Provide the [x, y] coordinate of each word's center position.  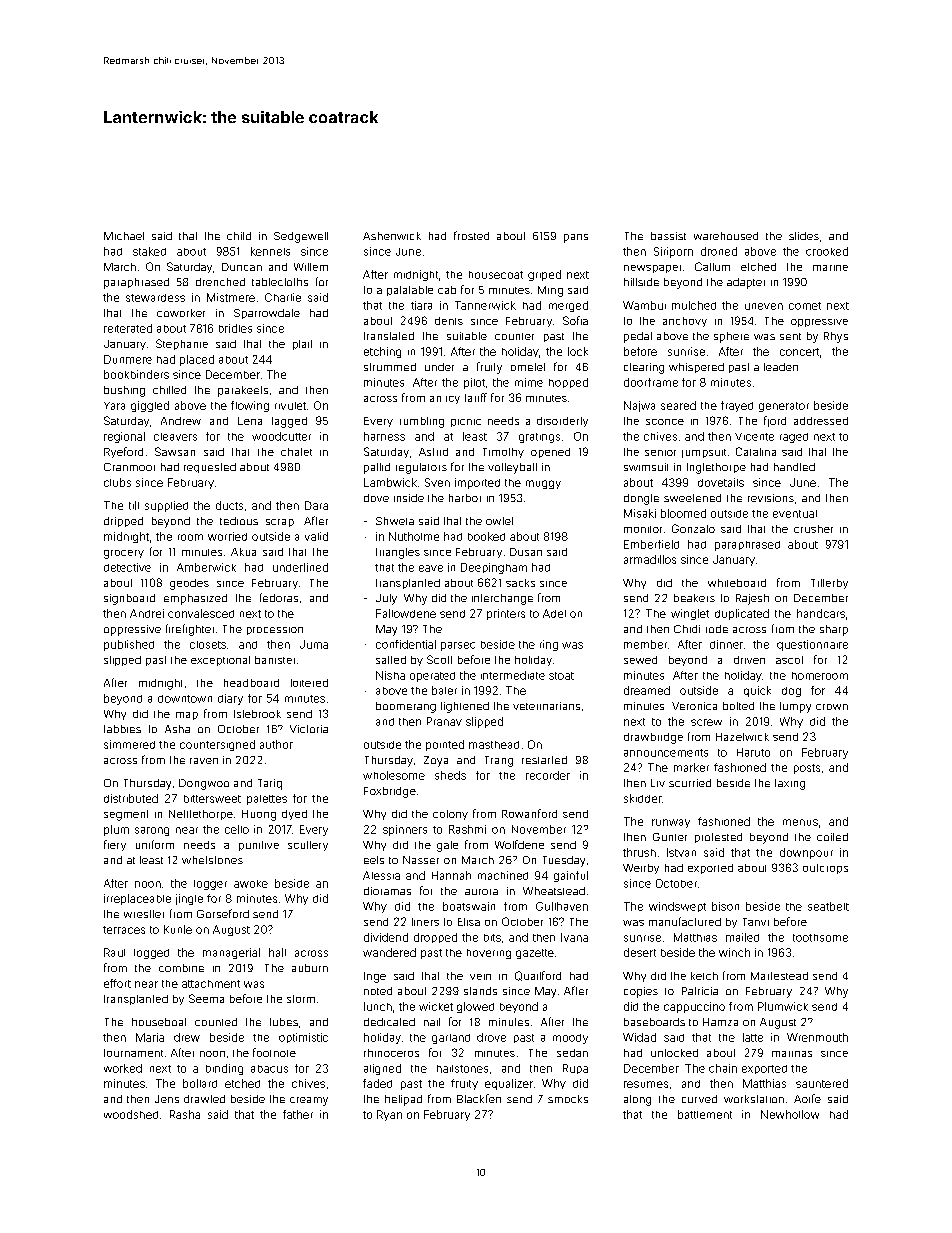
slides [804, 236]
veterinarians [546, 706]
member [645, 644]
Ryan [389, 1115]
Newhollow [790, 1114]
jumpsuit [704, 453]
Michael [124, 236]
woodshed [131, 1114]
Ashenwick [392, 236]
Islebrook [257, 714]
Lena [250, 421]
